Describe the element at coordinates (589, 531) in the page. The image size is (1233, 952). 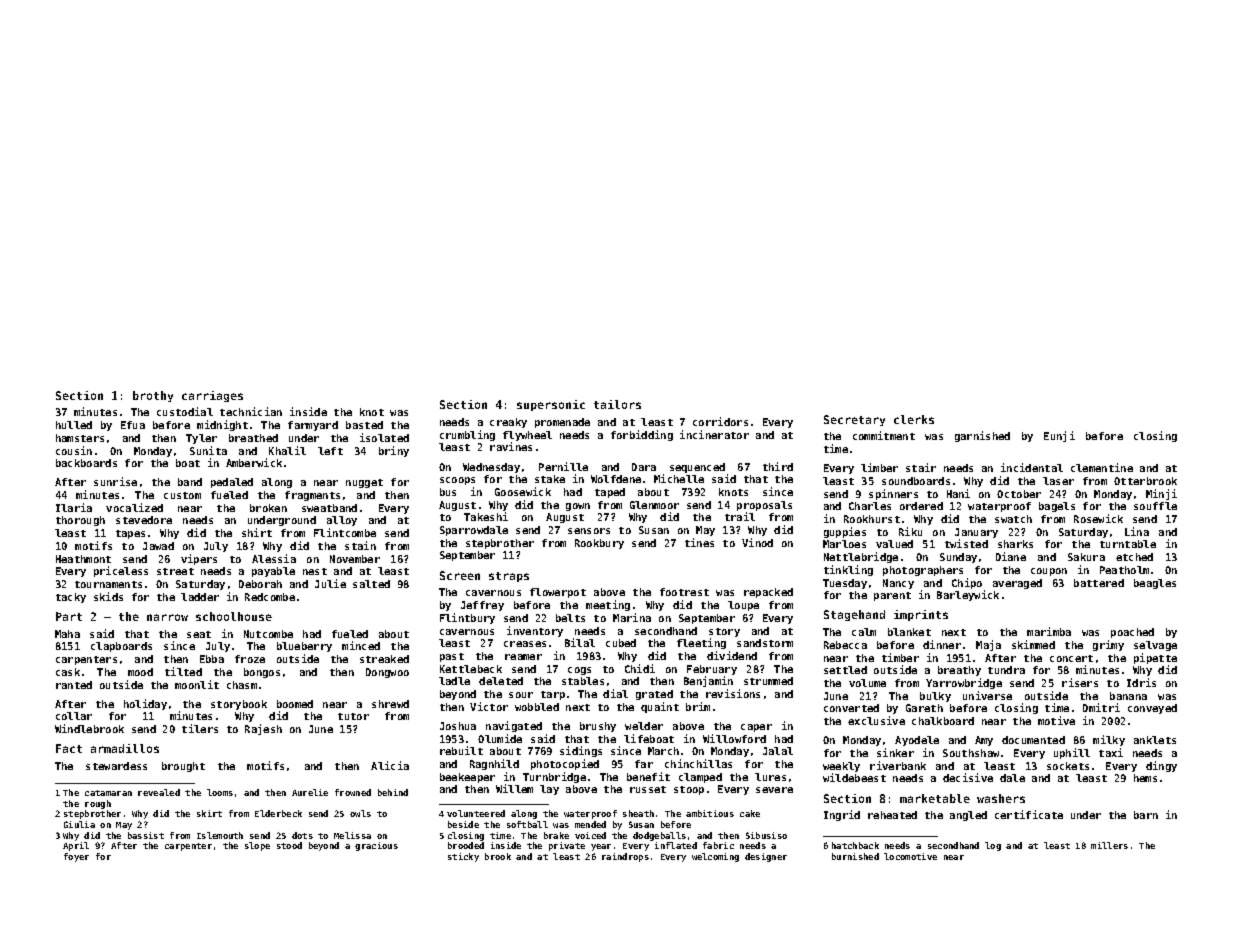
I see `sensors` at that location.
